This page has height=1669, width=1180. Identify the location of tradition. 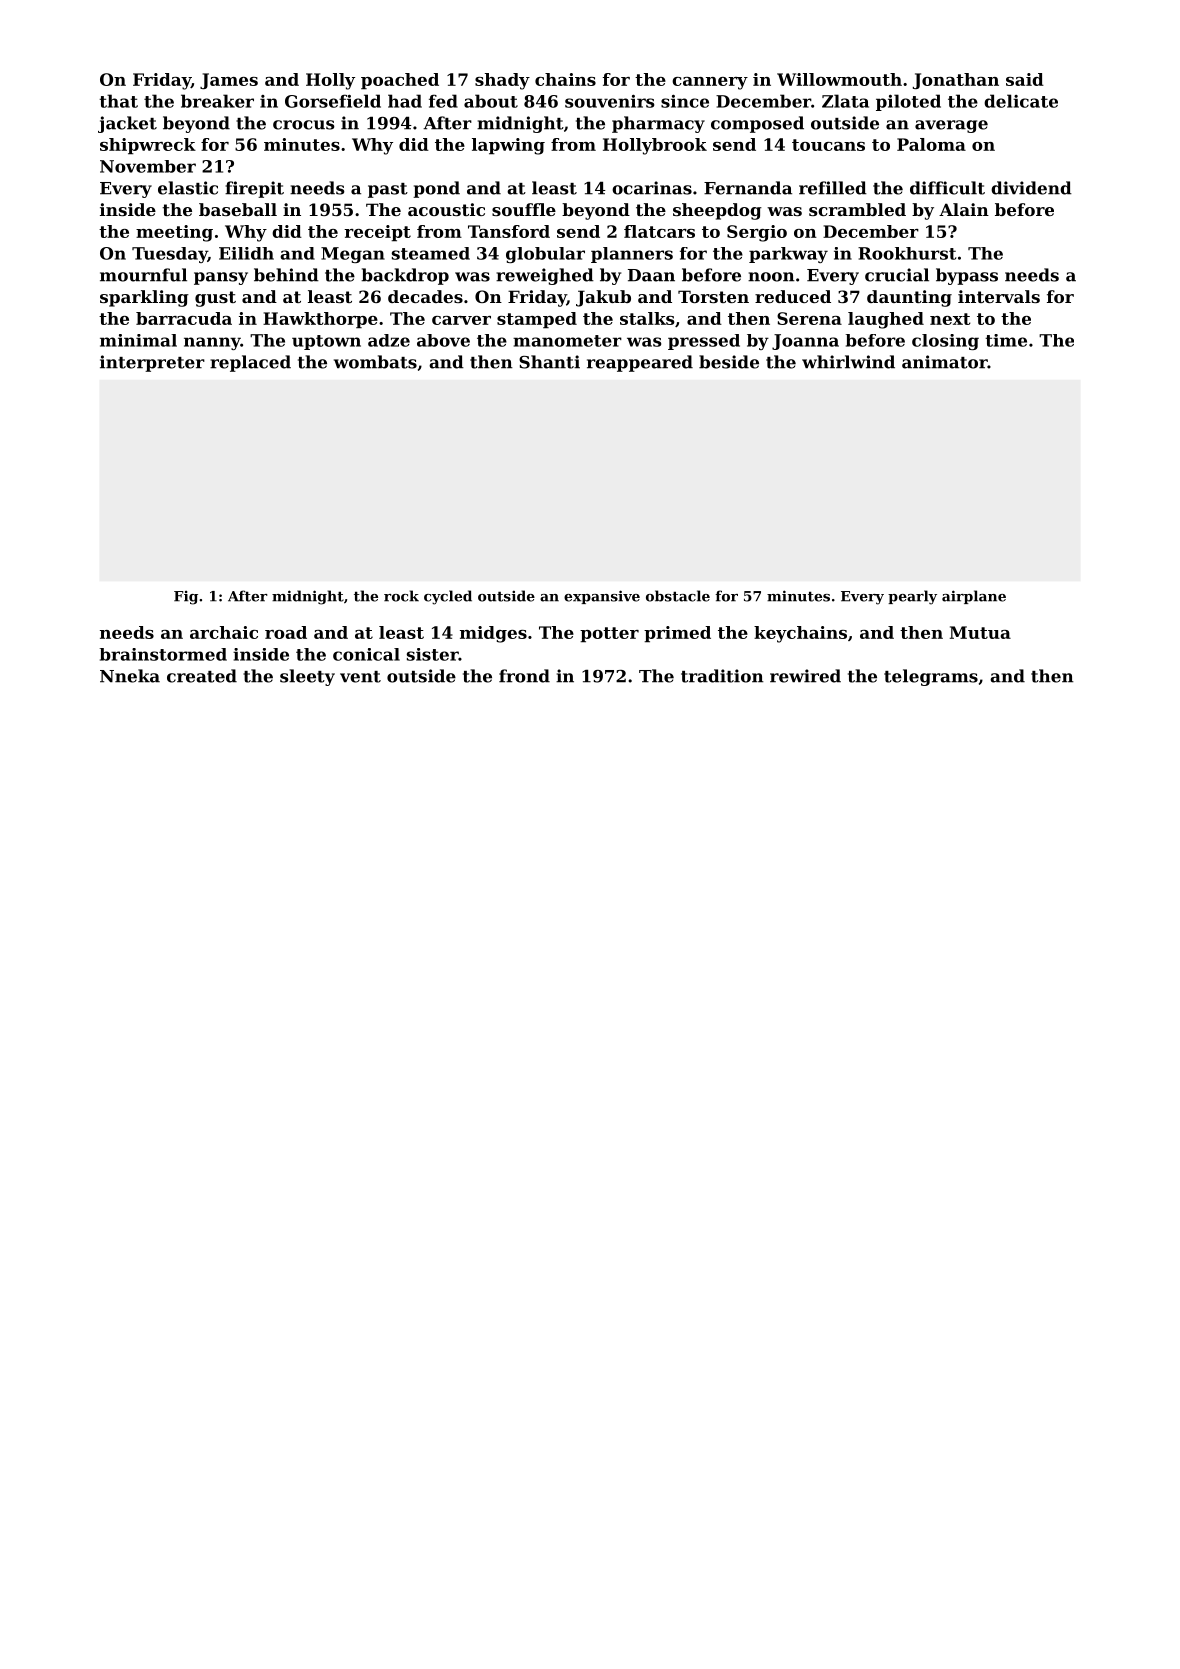
(722, 676).
